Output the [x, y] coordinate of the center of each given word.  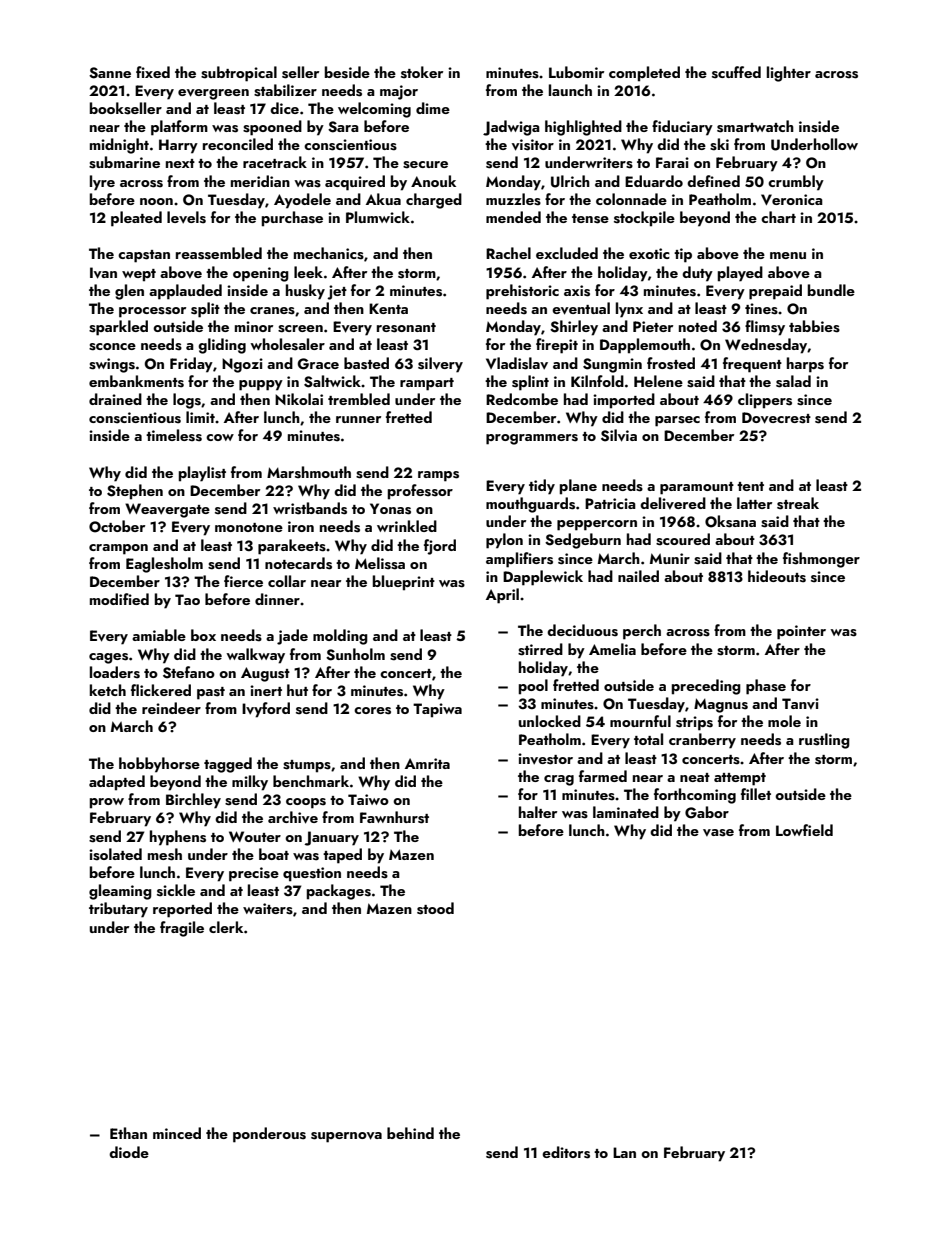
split [205, 310]
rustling [824, 741]
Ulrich [570, 181]
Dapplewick [543, 578]
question [312, 874]
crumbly [796, 183]
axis [577, 291]
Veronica [792, 199]
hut [297, 690]
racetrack [275, 162]
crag [559, 780]
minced [177, 1133]
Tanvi [800, 703]
